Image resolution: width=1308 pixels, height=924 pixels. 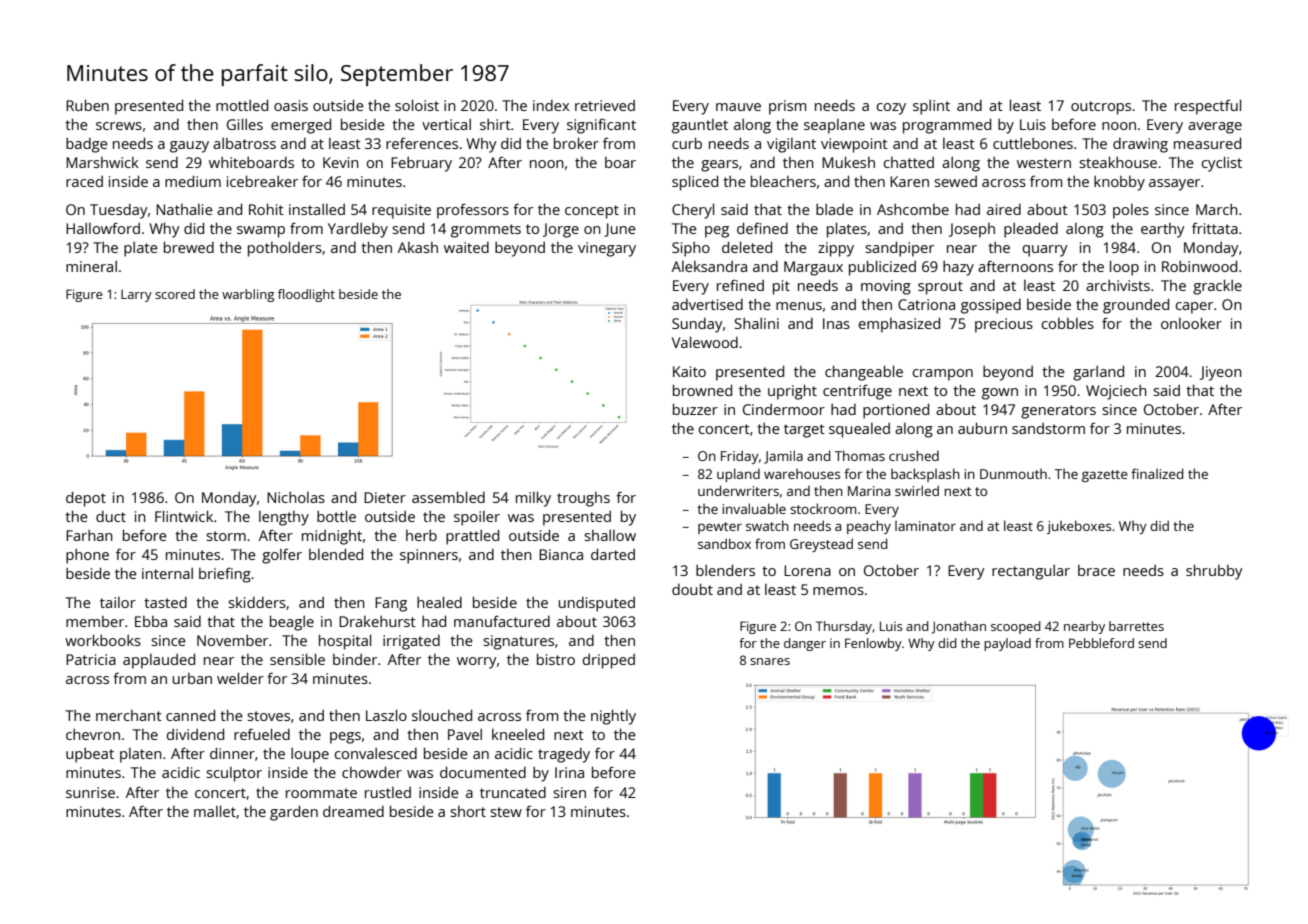 What do you see at coordinates (707, 304) in the screenshot?
I see `advertised` at bounding box center [707, 304].
